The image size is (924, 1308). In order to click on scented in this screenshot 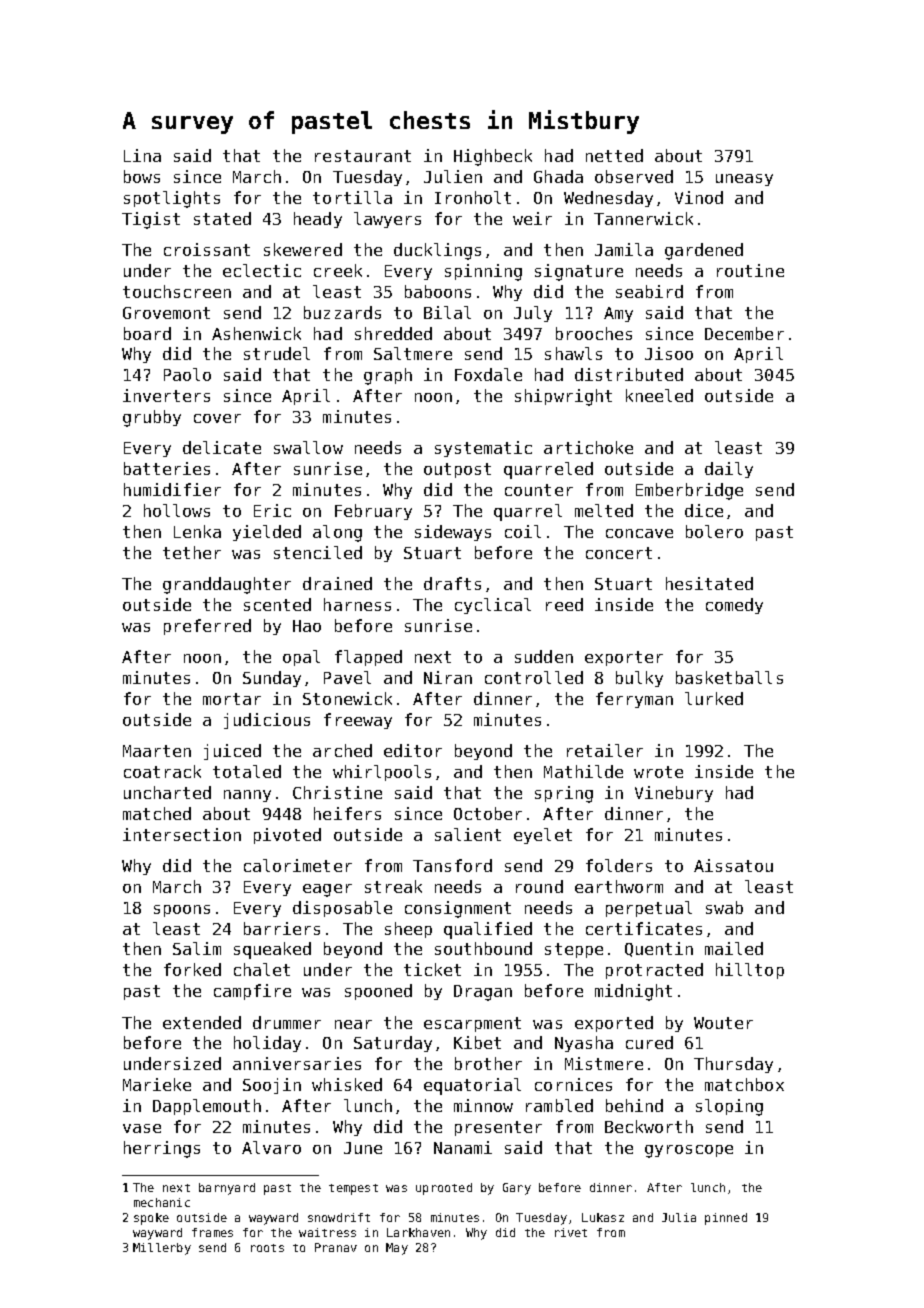, I will do `click(277, 604)`.
